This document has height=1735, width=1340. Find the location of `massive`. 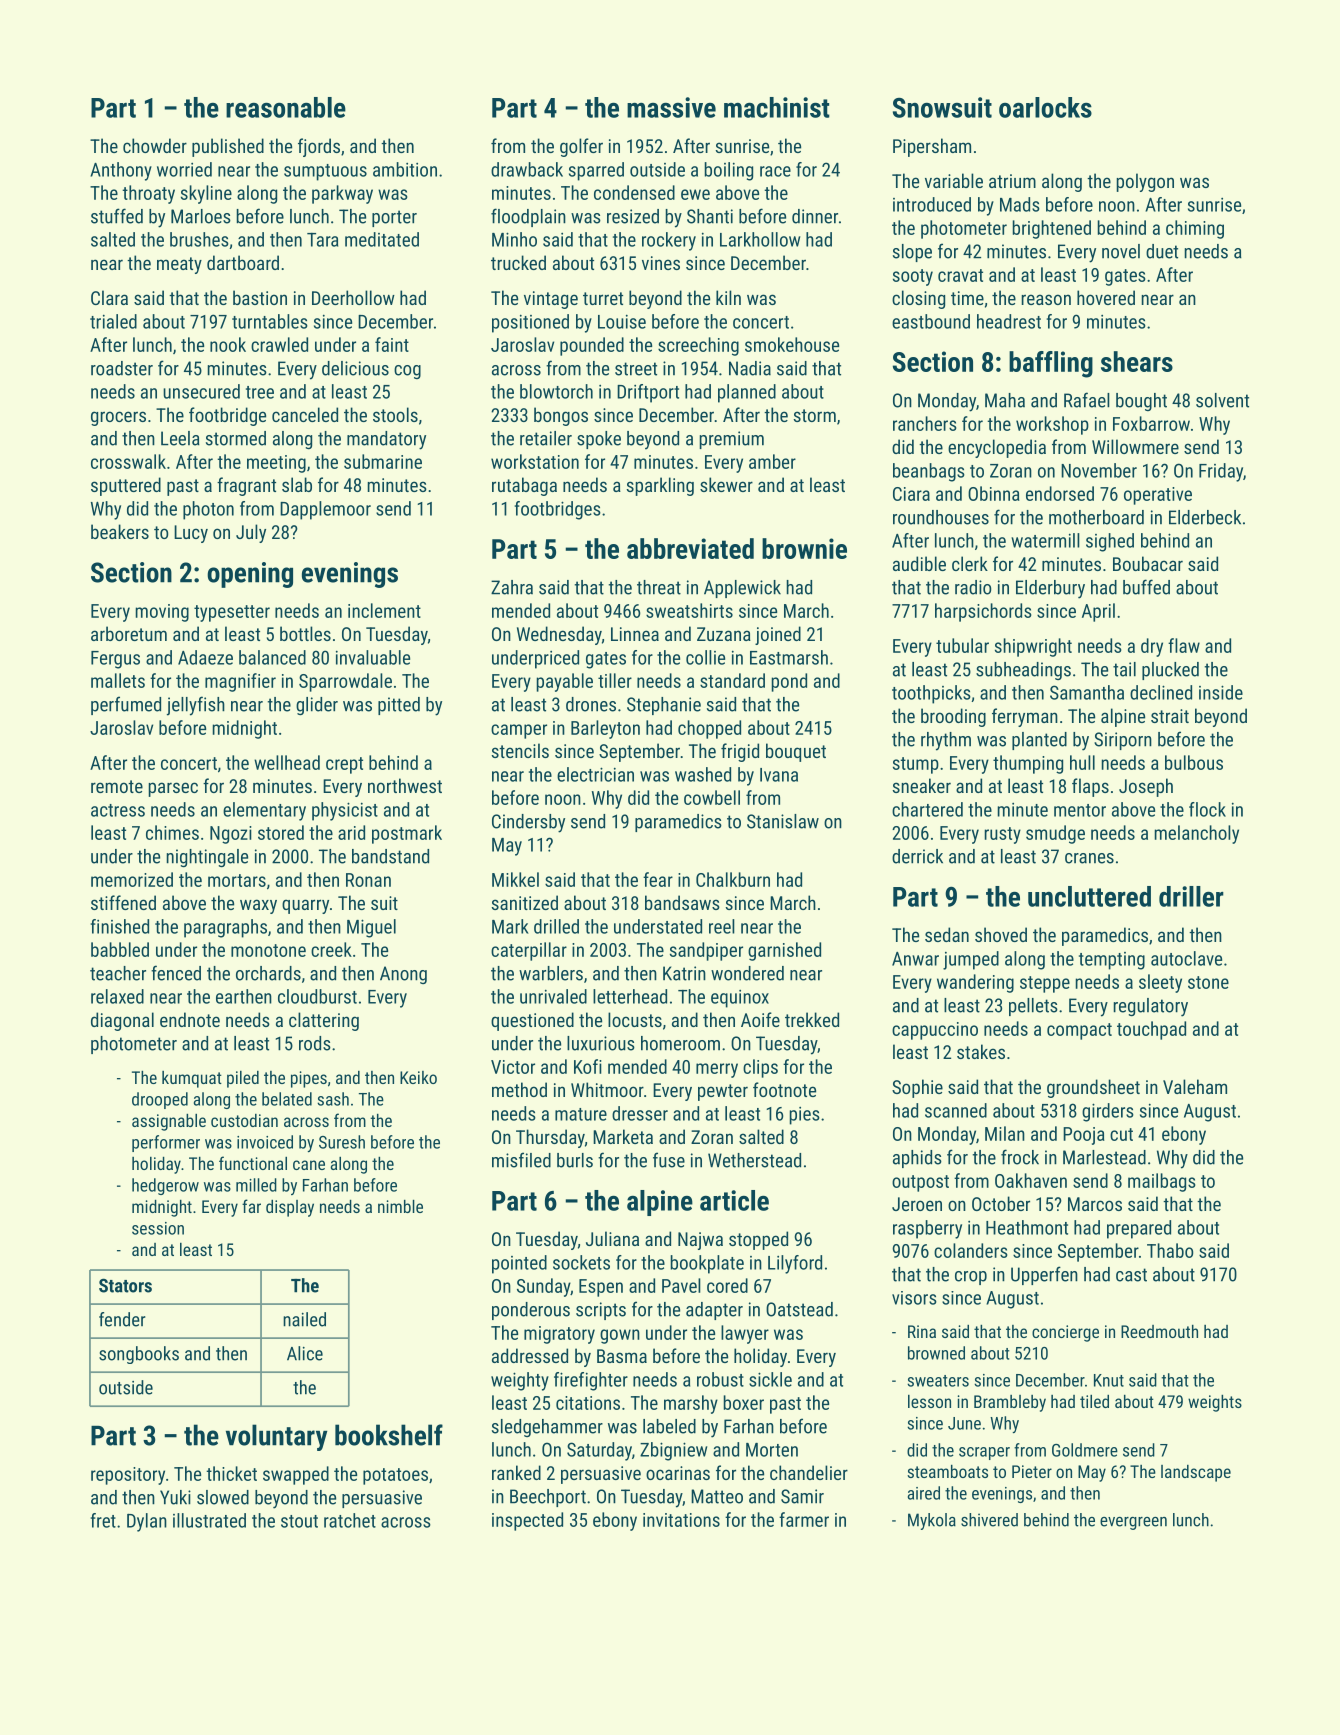

massive is located at coordinates (671, 107).
